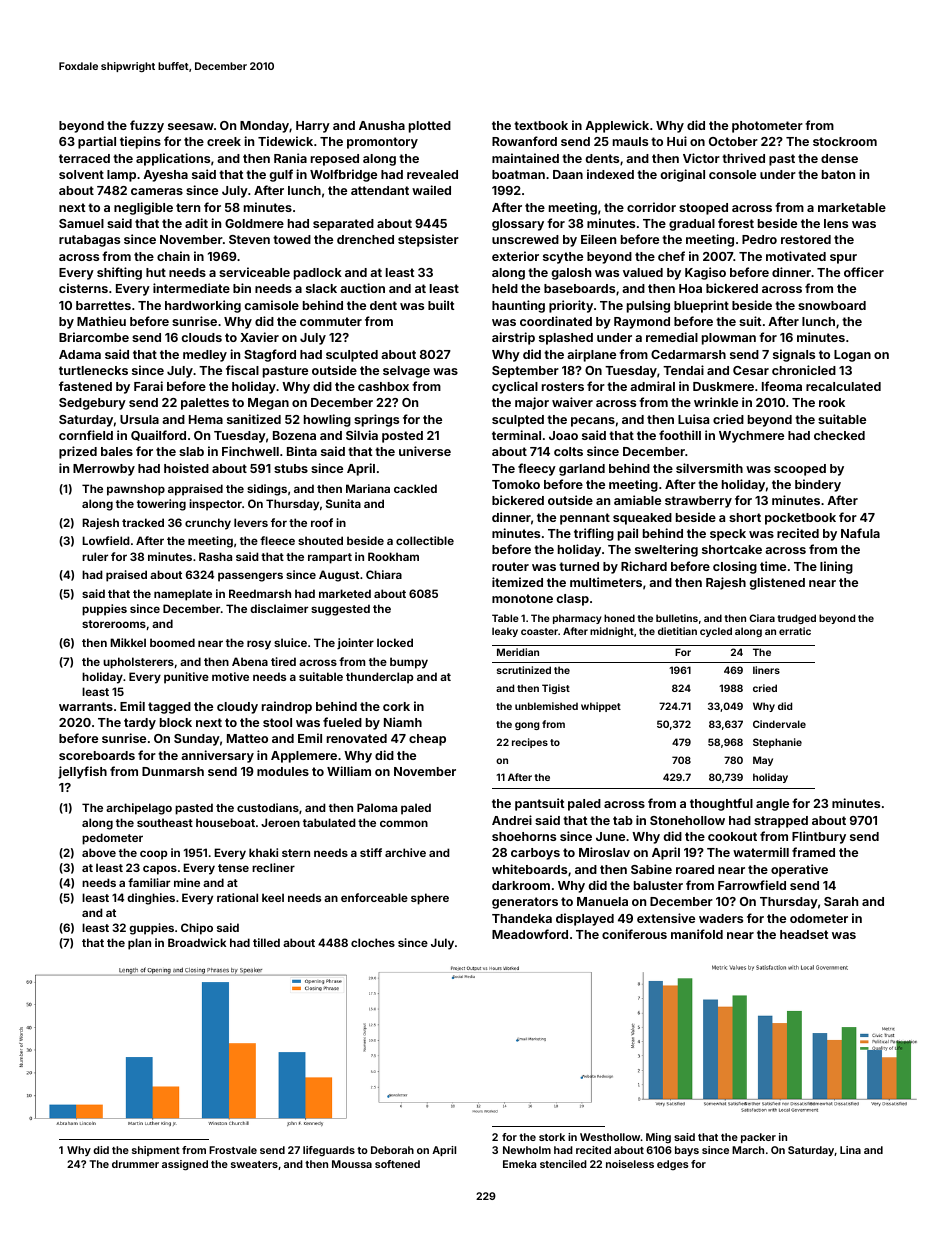 The height and width of the screenshot is (1233, 952). I want to click on archive, so click(405, 852).
